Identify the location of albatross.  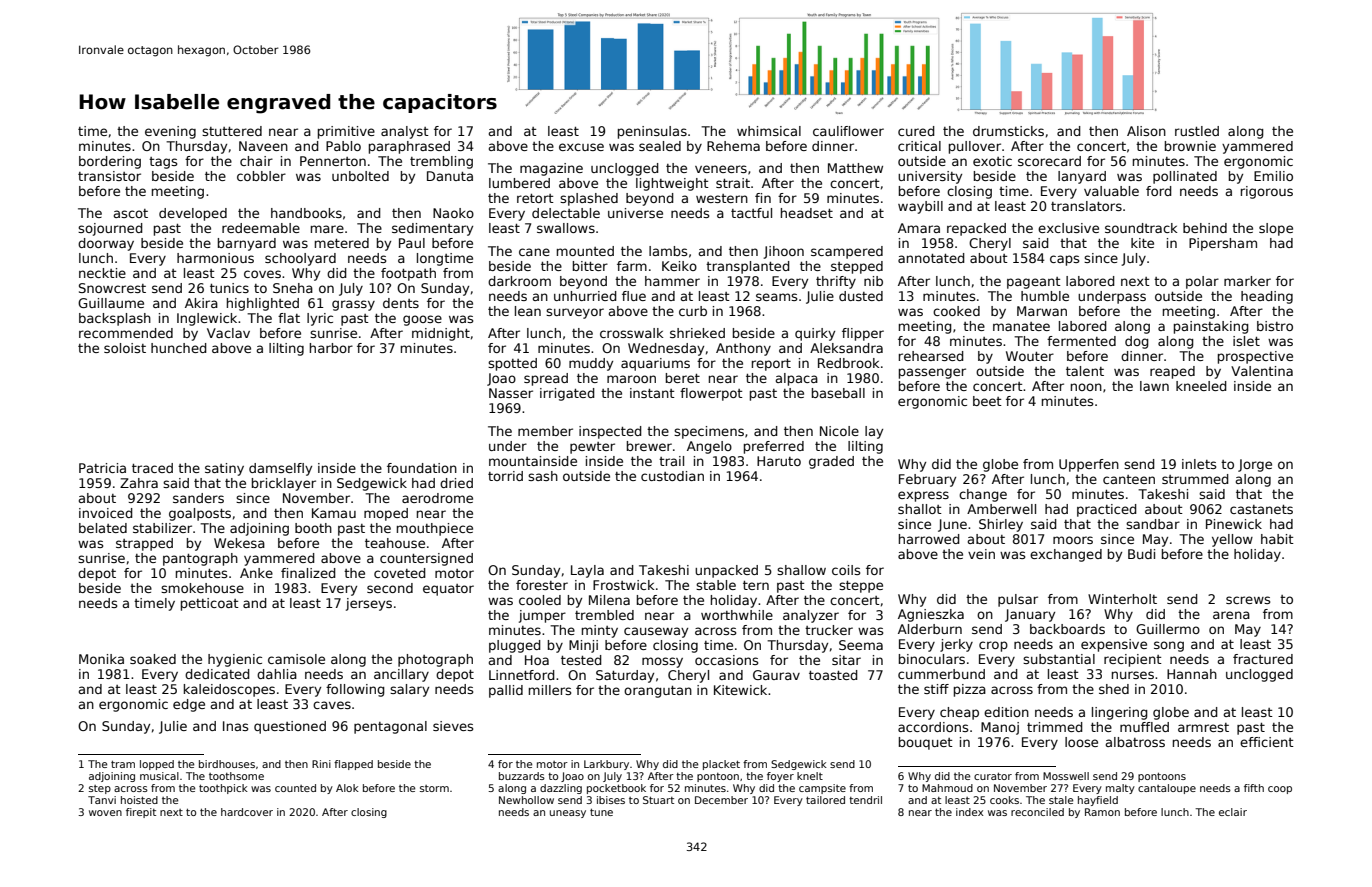
(1135, 742).
